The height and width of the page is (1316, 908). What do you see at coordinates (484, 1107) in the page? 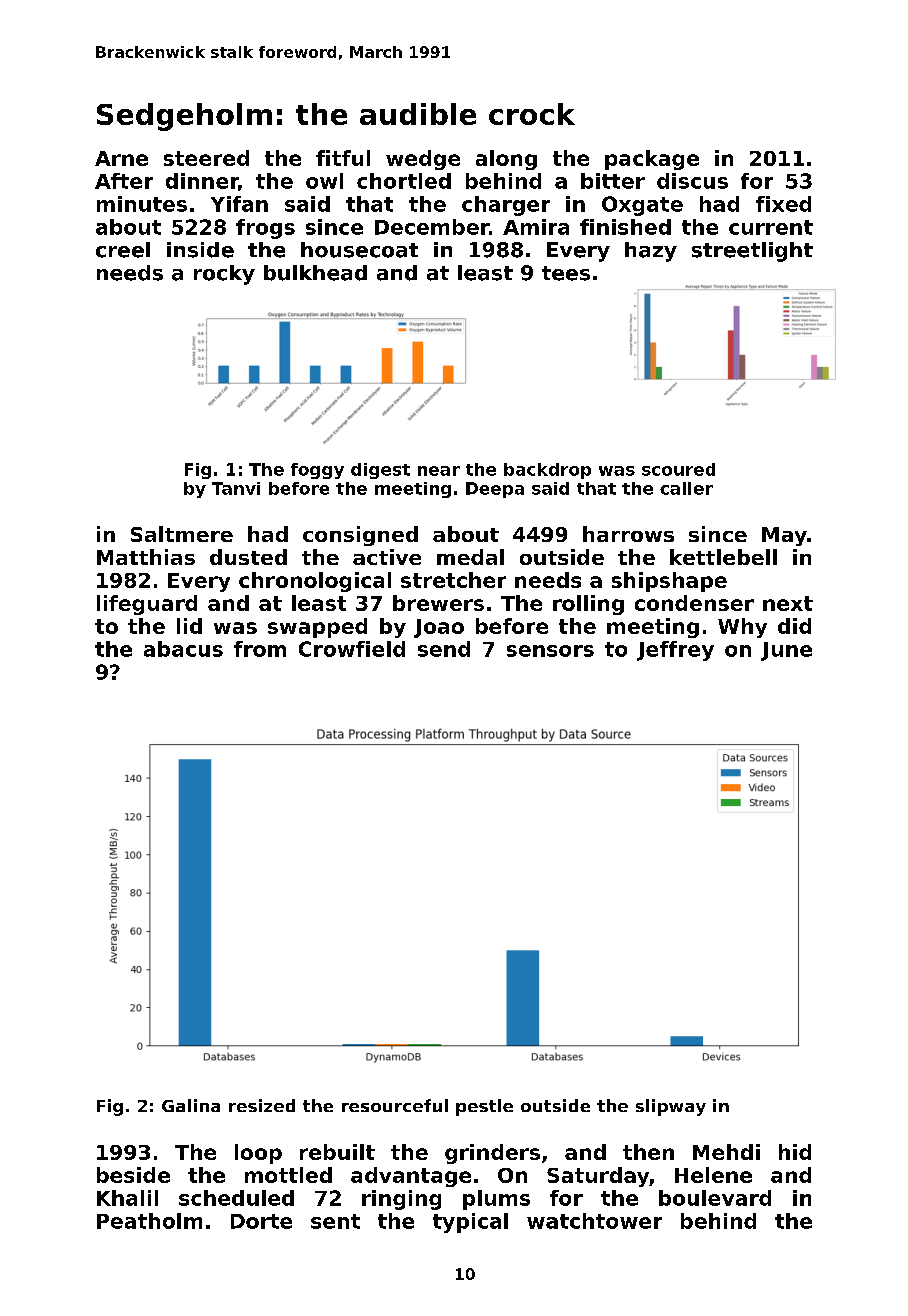
I see `pestle` at bounding box center [484, 1107].
